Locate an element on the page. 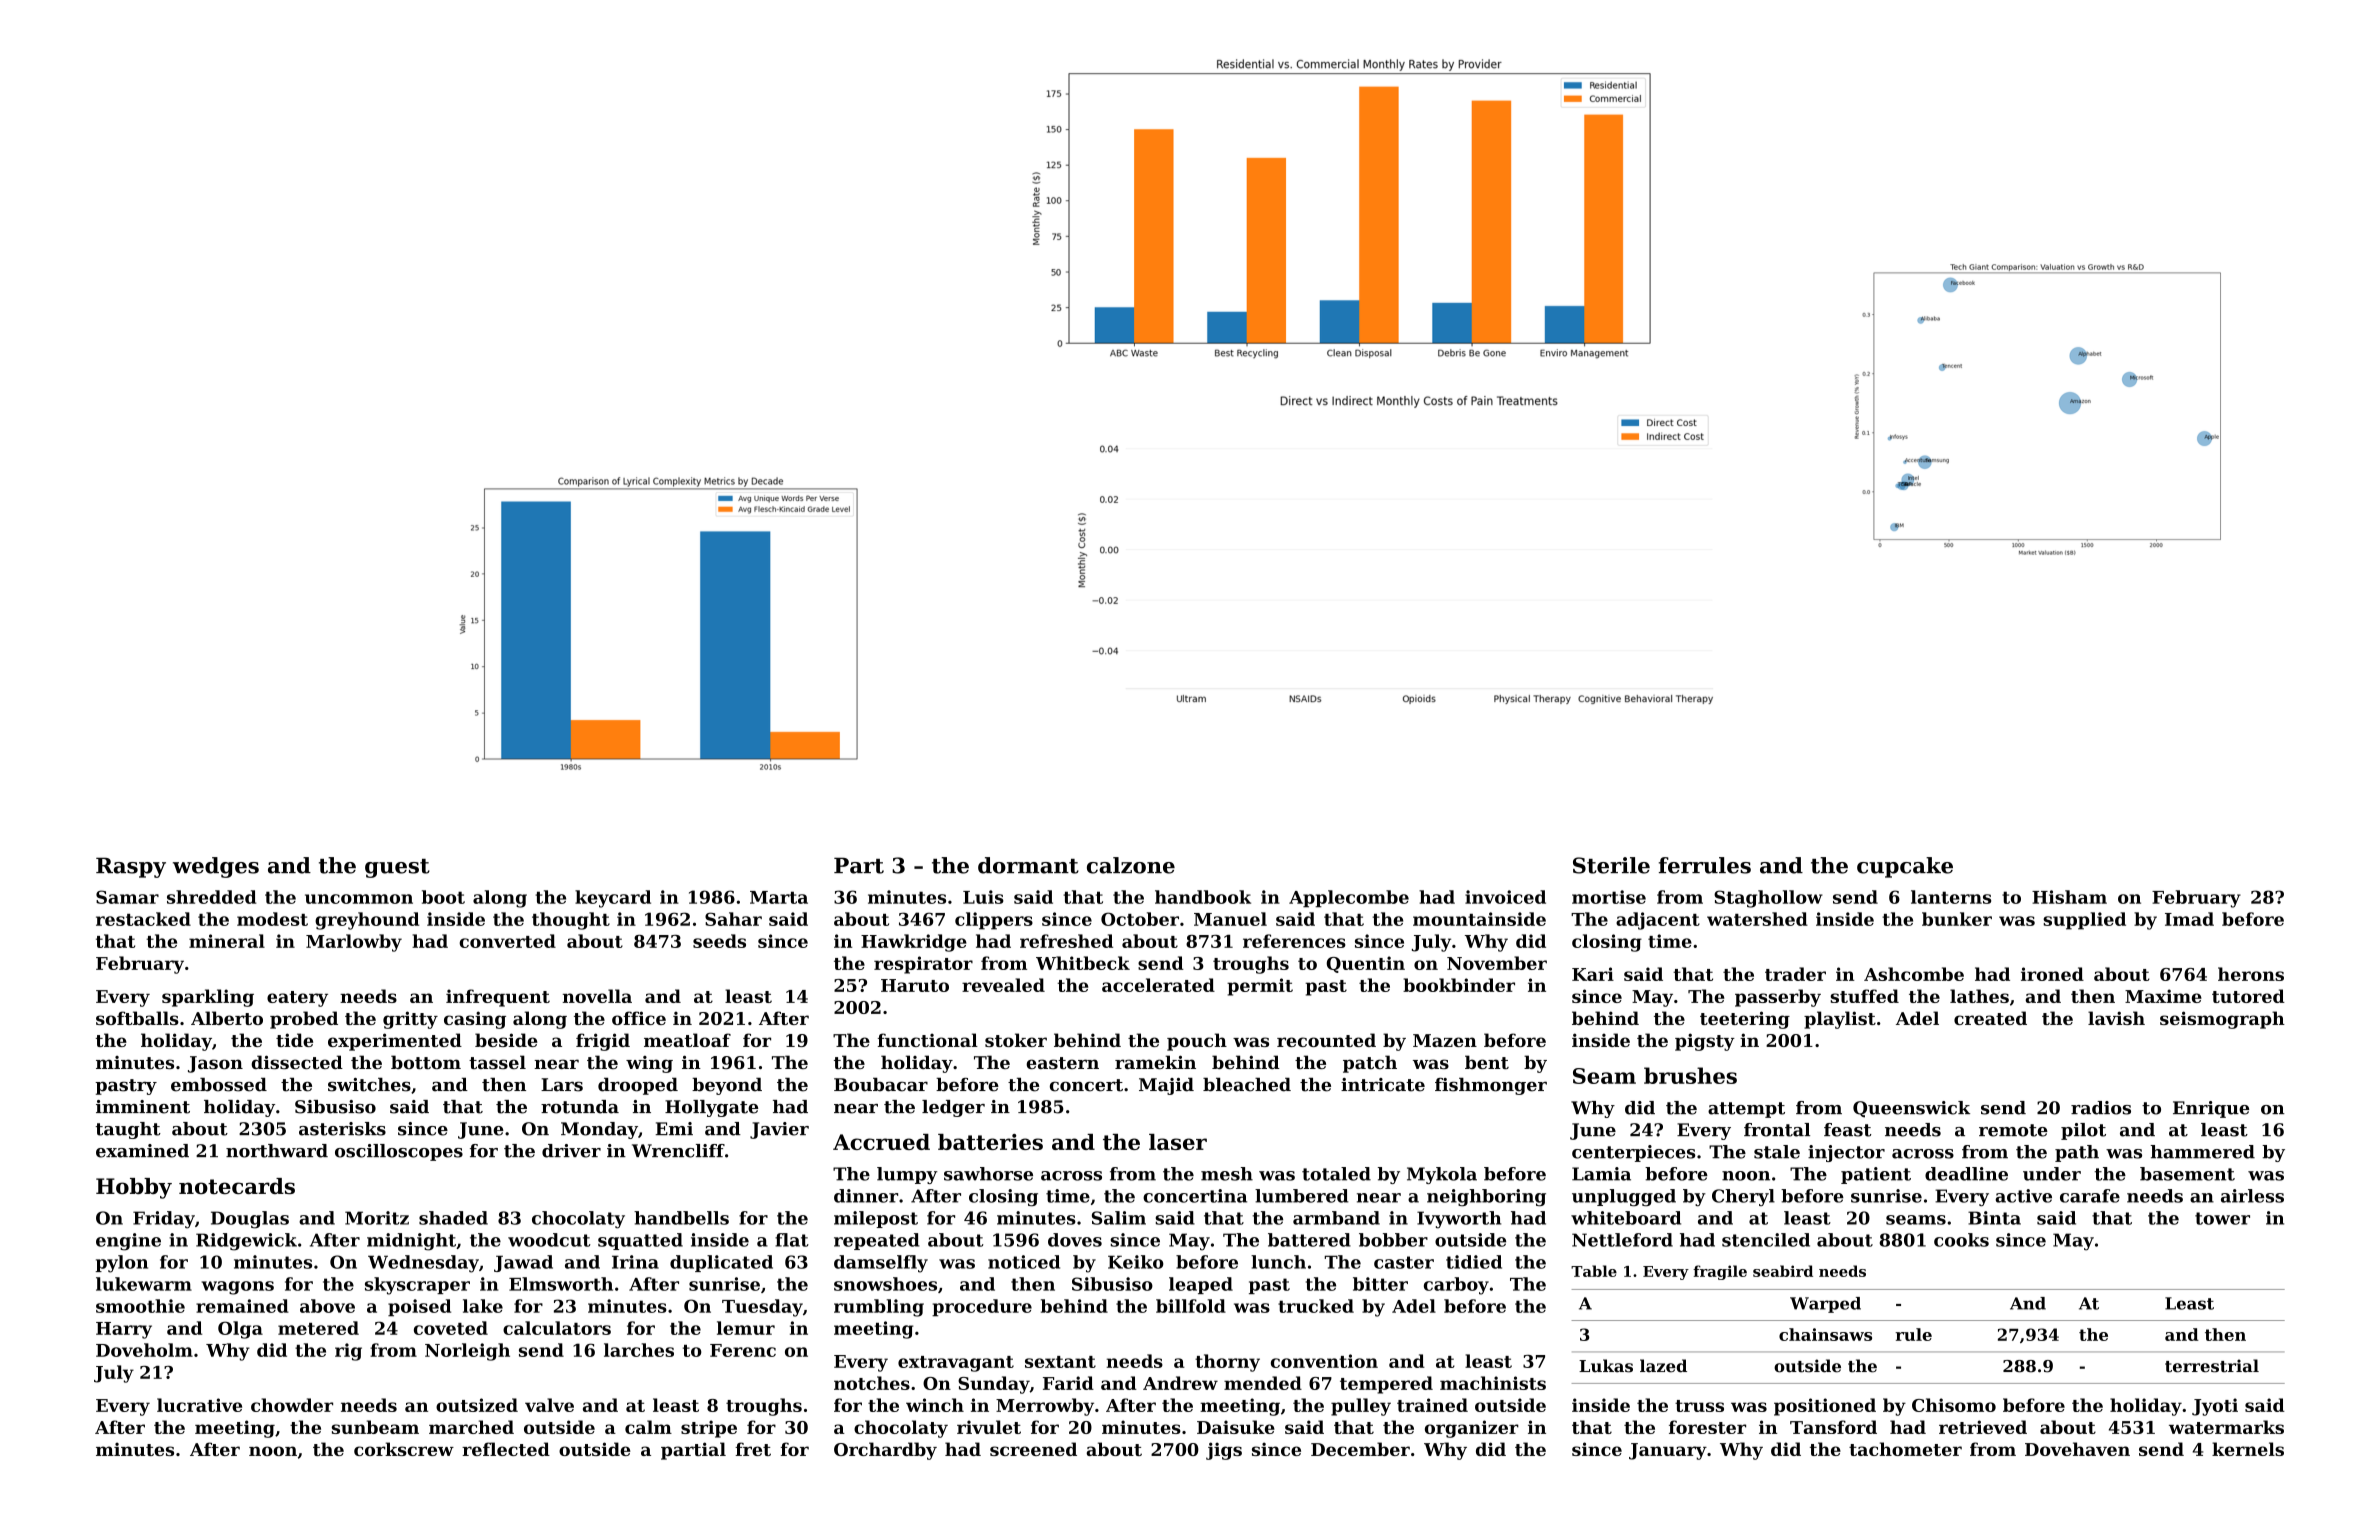 This page has height=1540, width=2380. guest is located at coordinates (397, 868).
